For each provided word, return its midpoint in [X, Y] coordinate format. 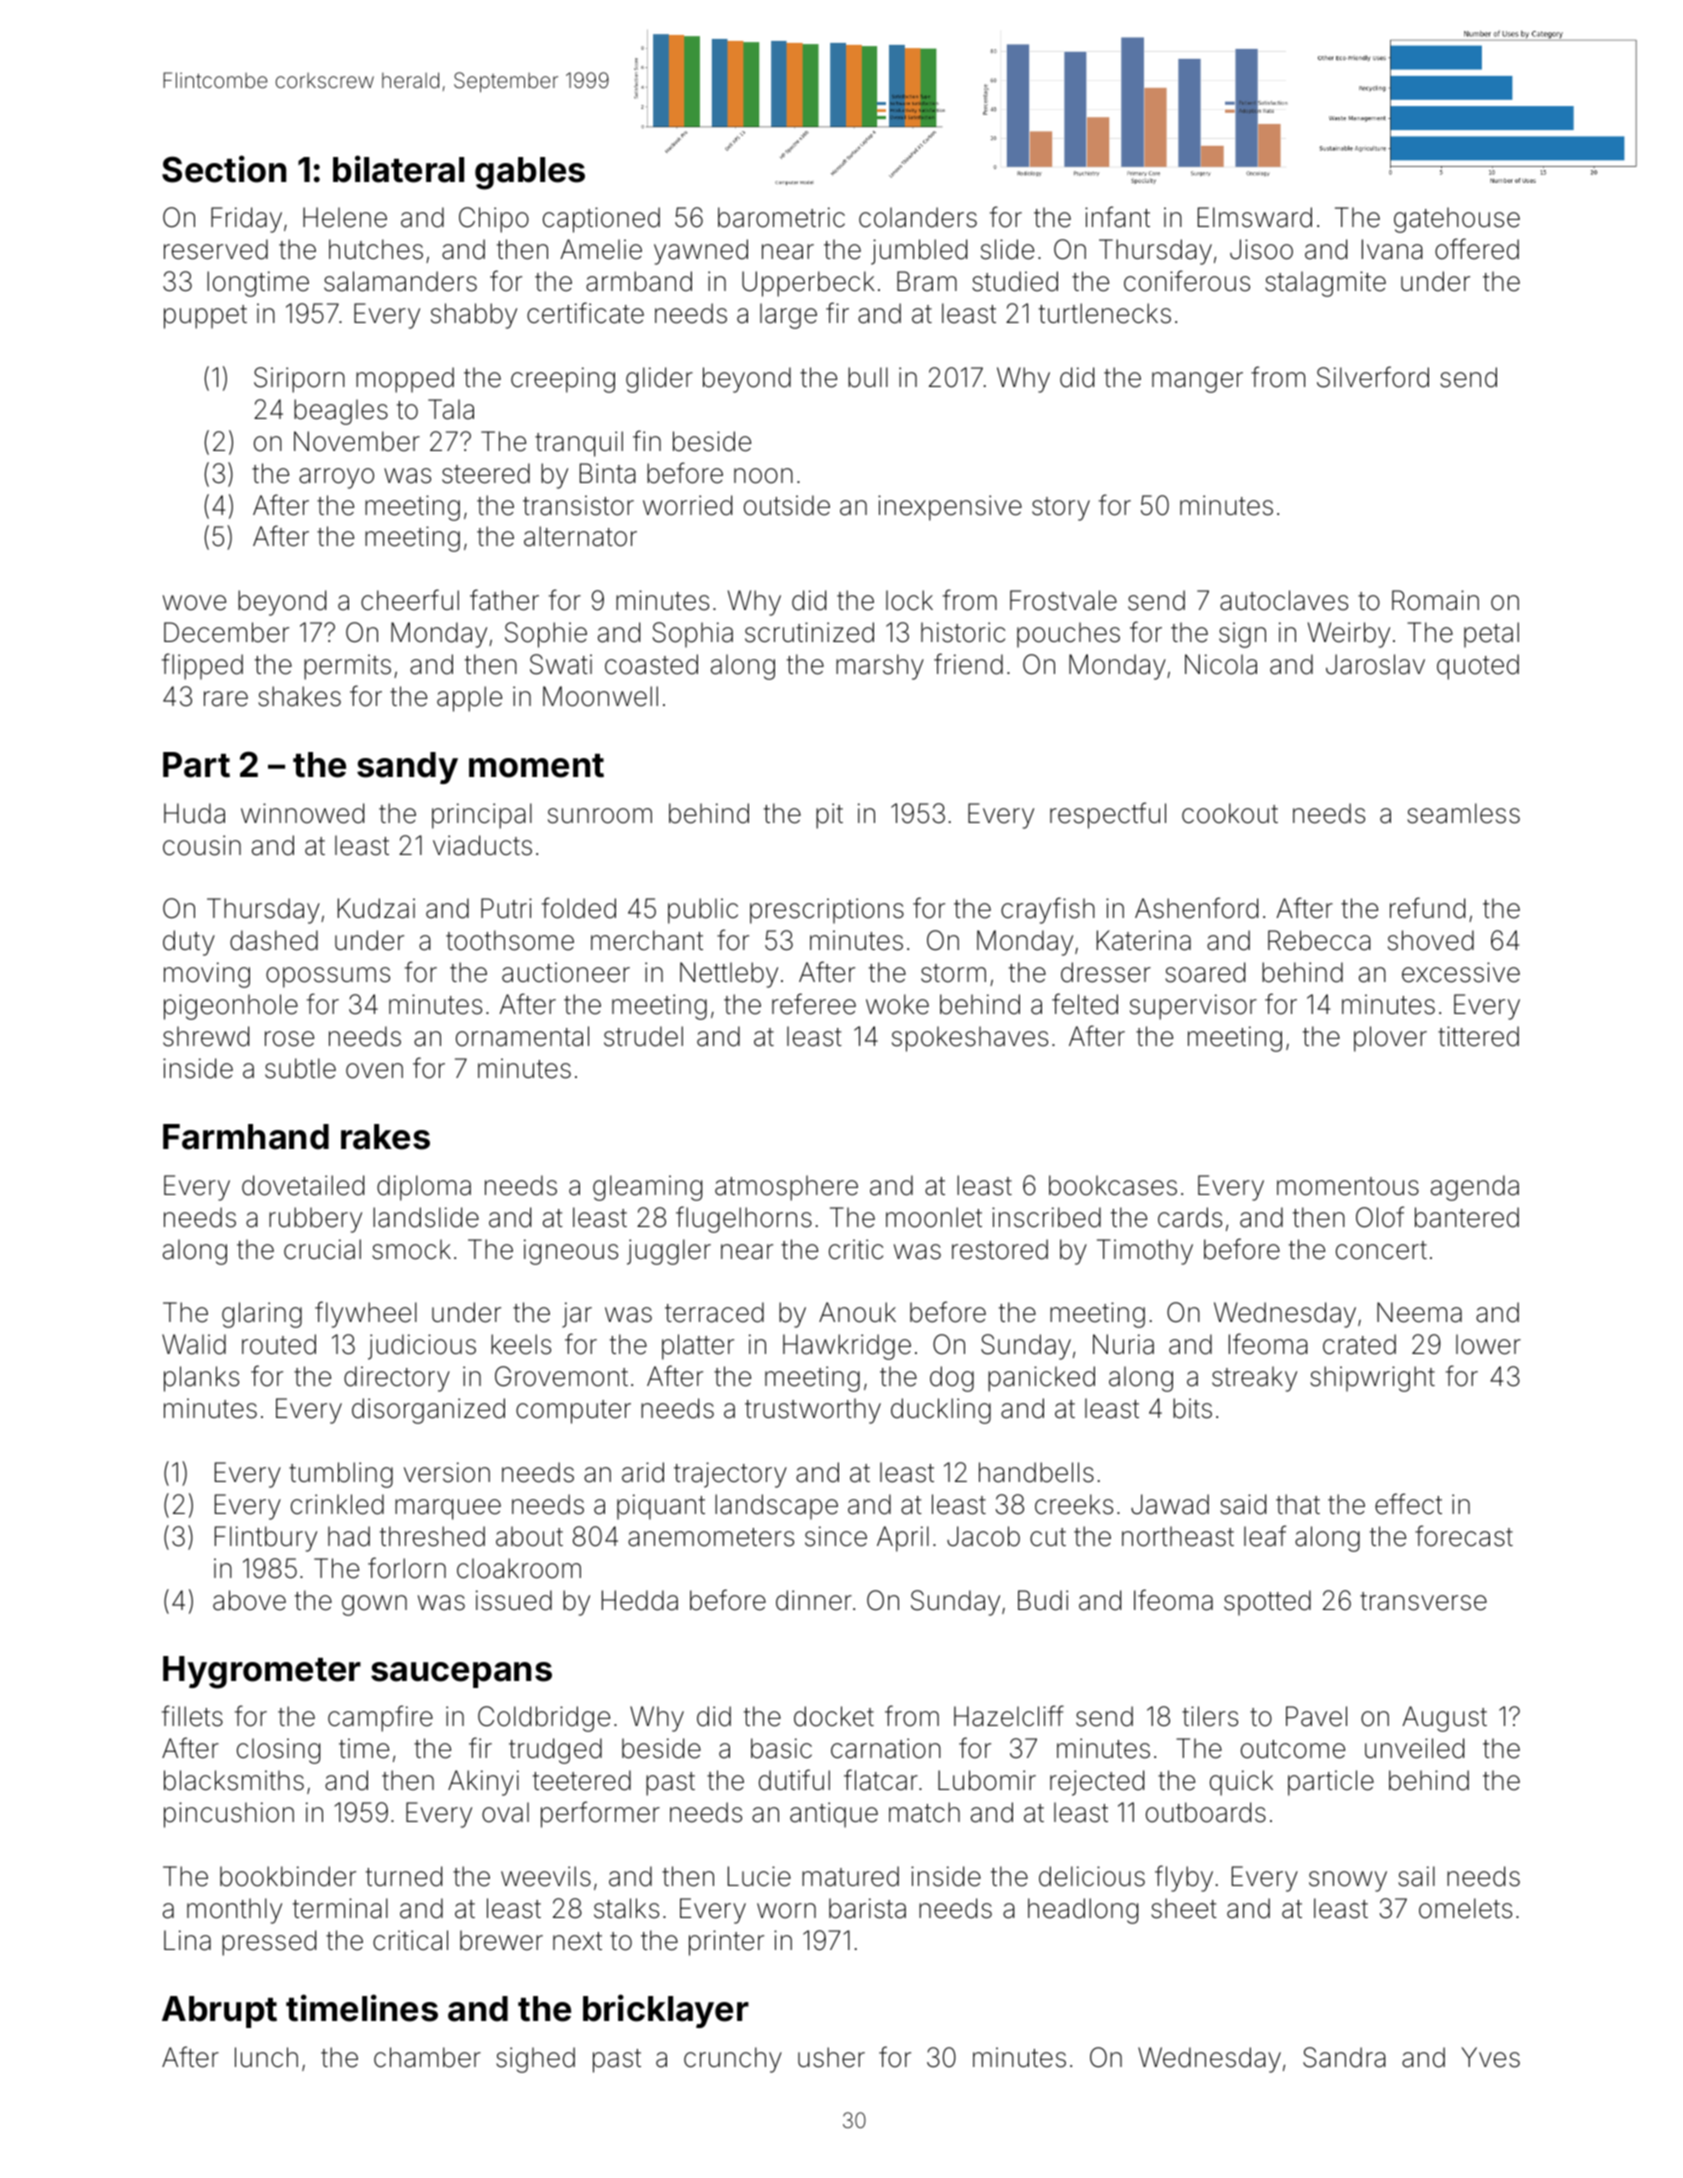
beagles [341, 412]
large [788, 316]
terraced [714, 1312]
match [924, 1812]
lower [1488, 1344]
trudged [555, 1751]
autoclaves [1284, 600]
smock [411, 1249]
